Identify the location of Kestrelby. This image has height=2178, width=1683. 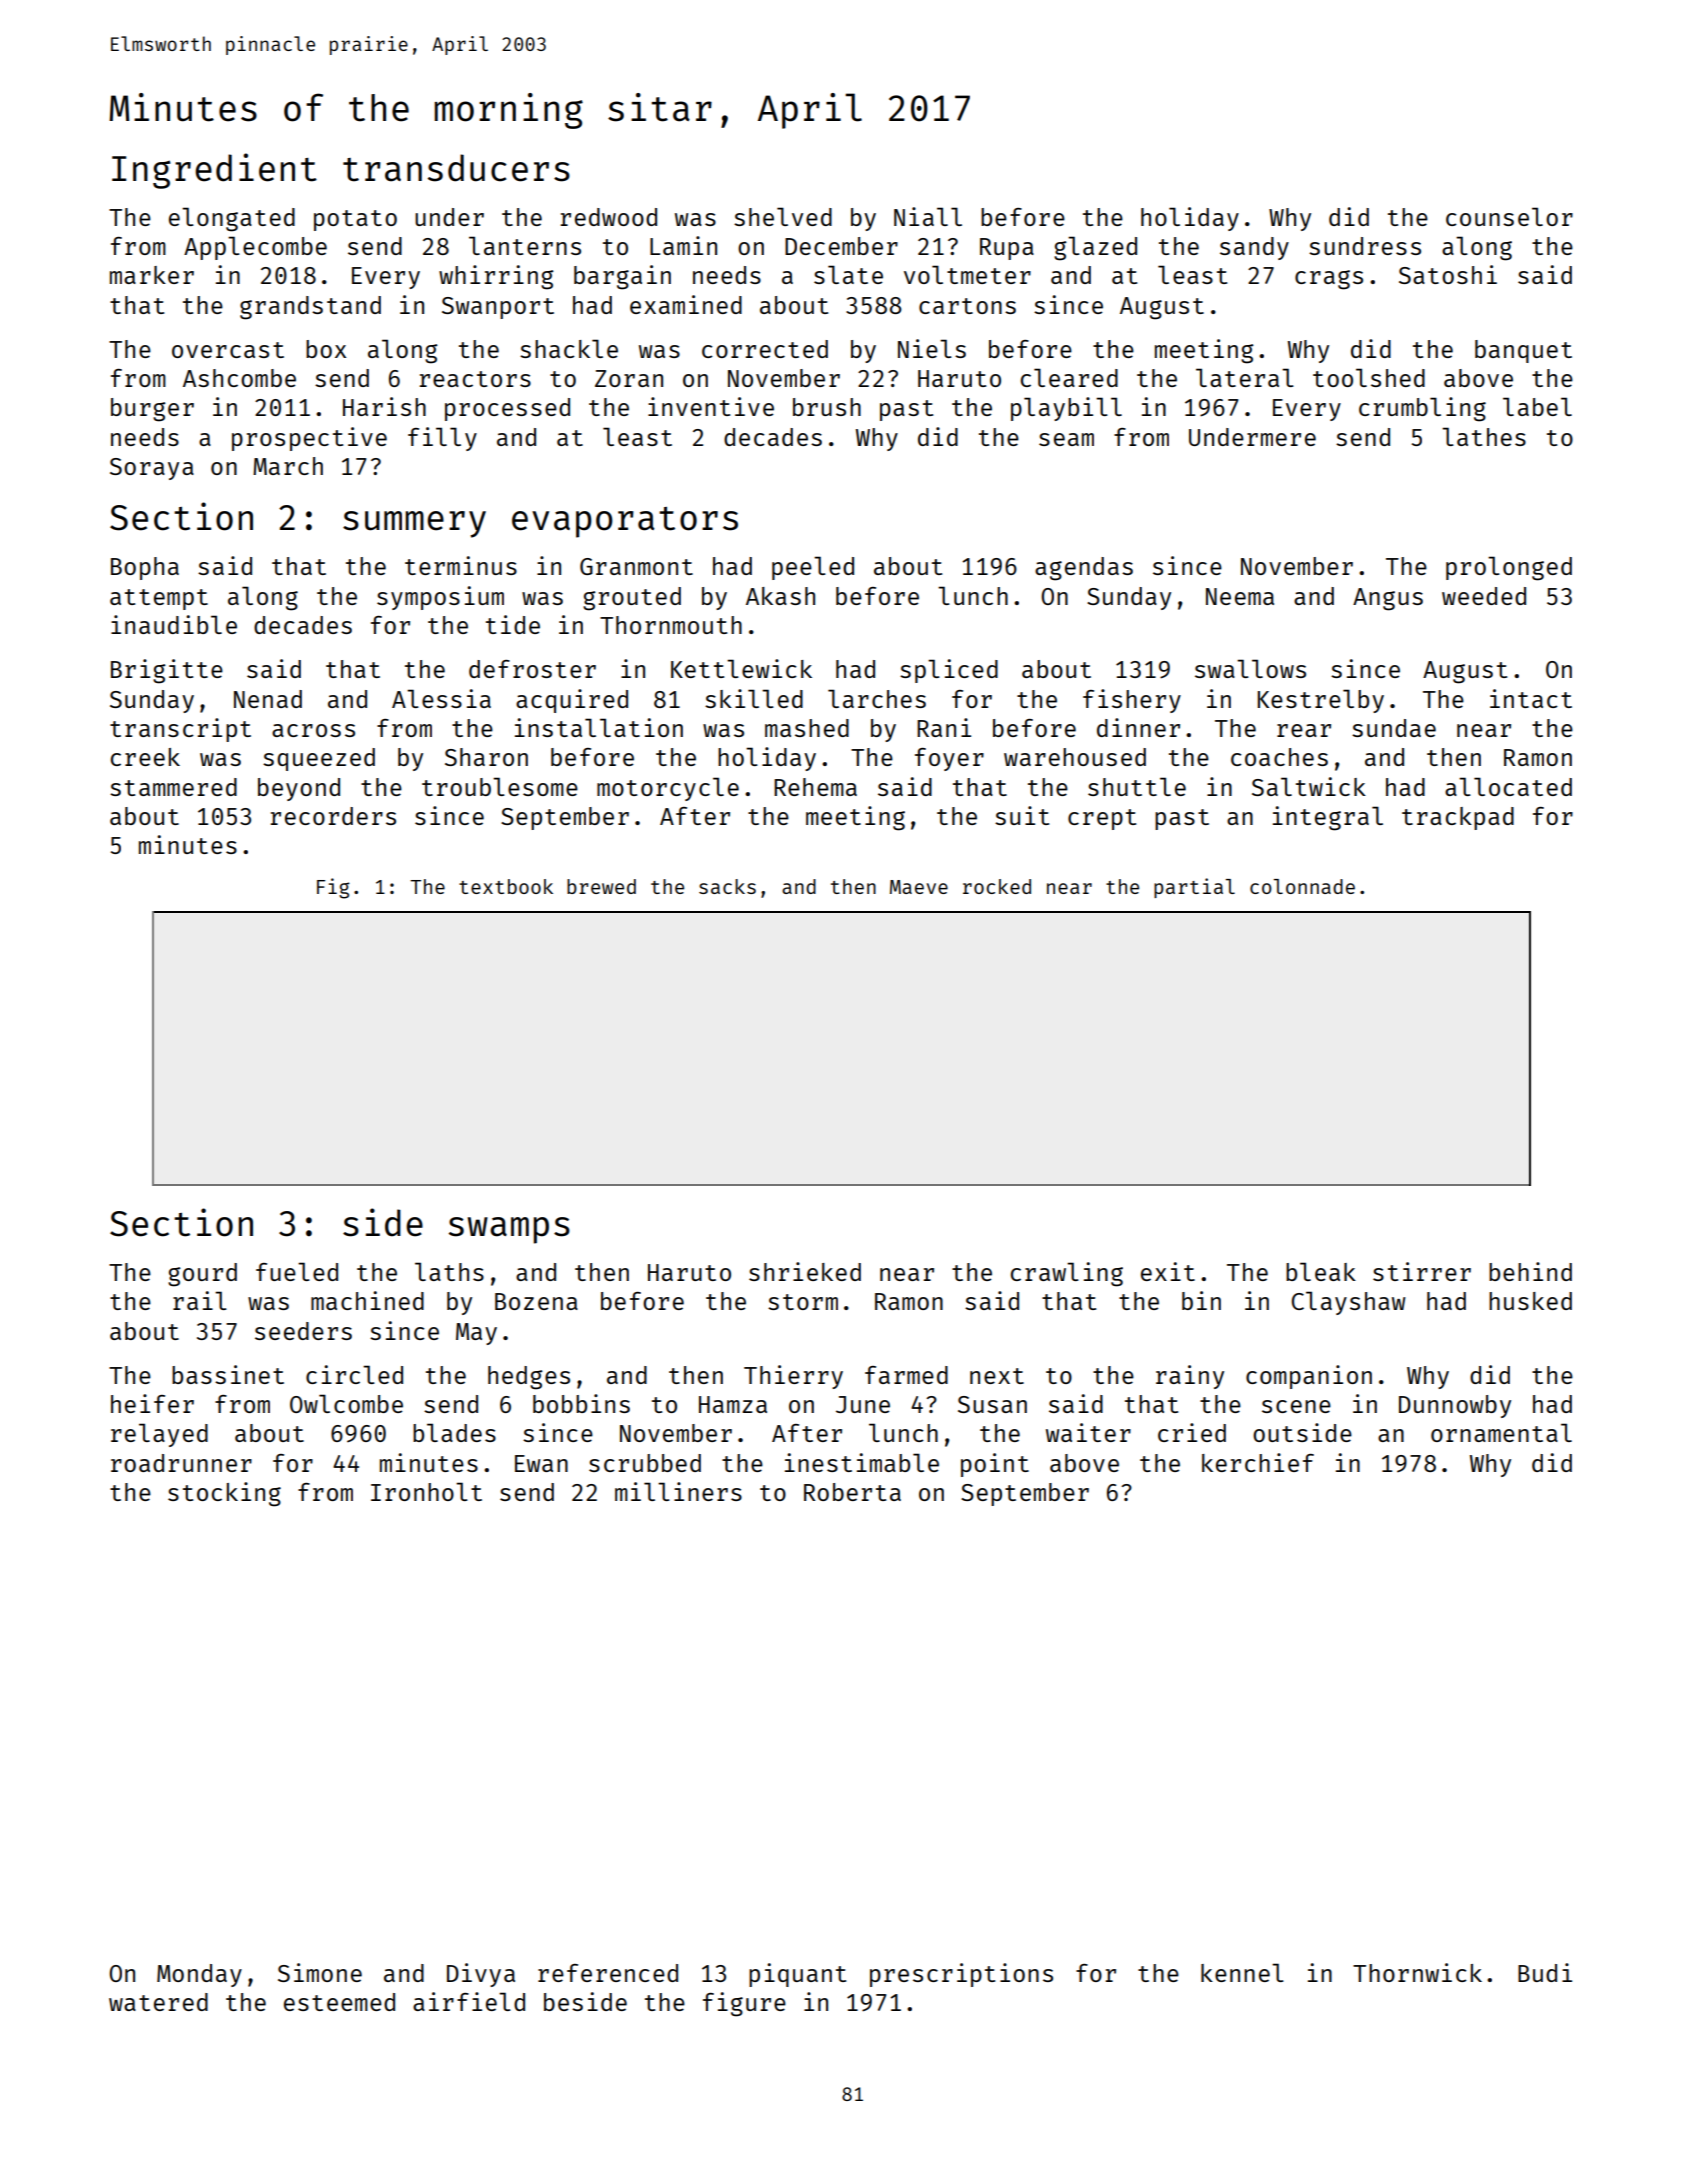
(1321, 701).
